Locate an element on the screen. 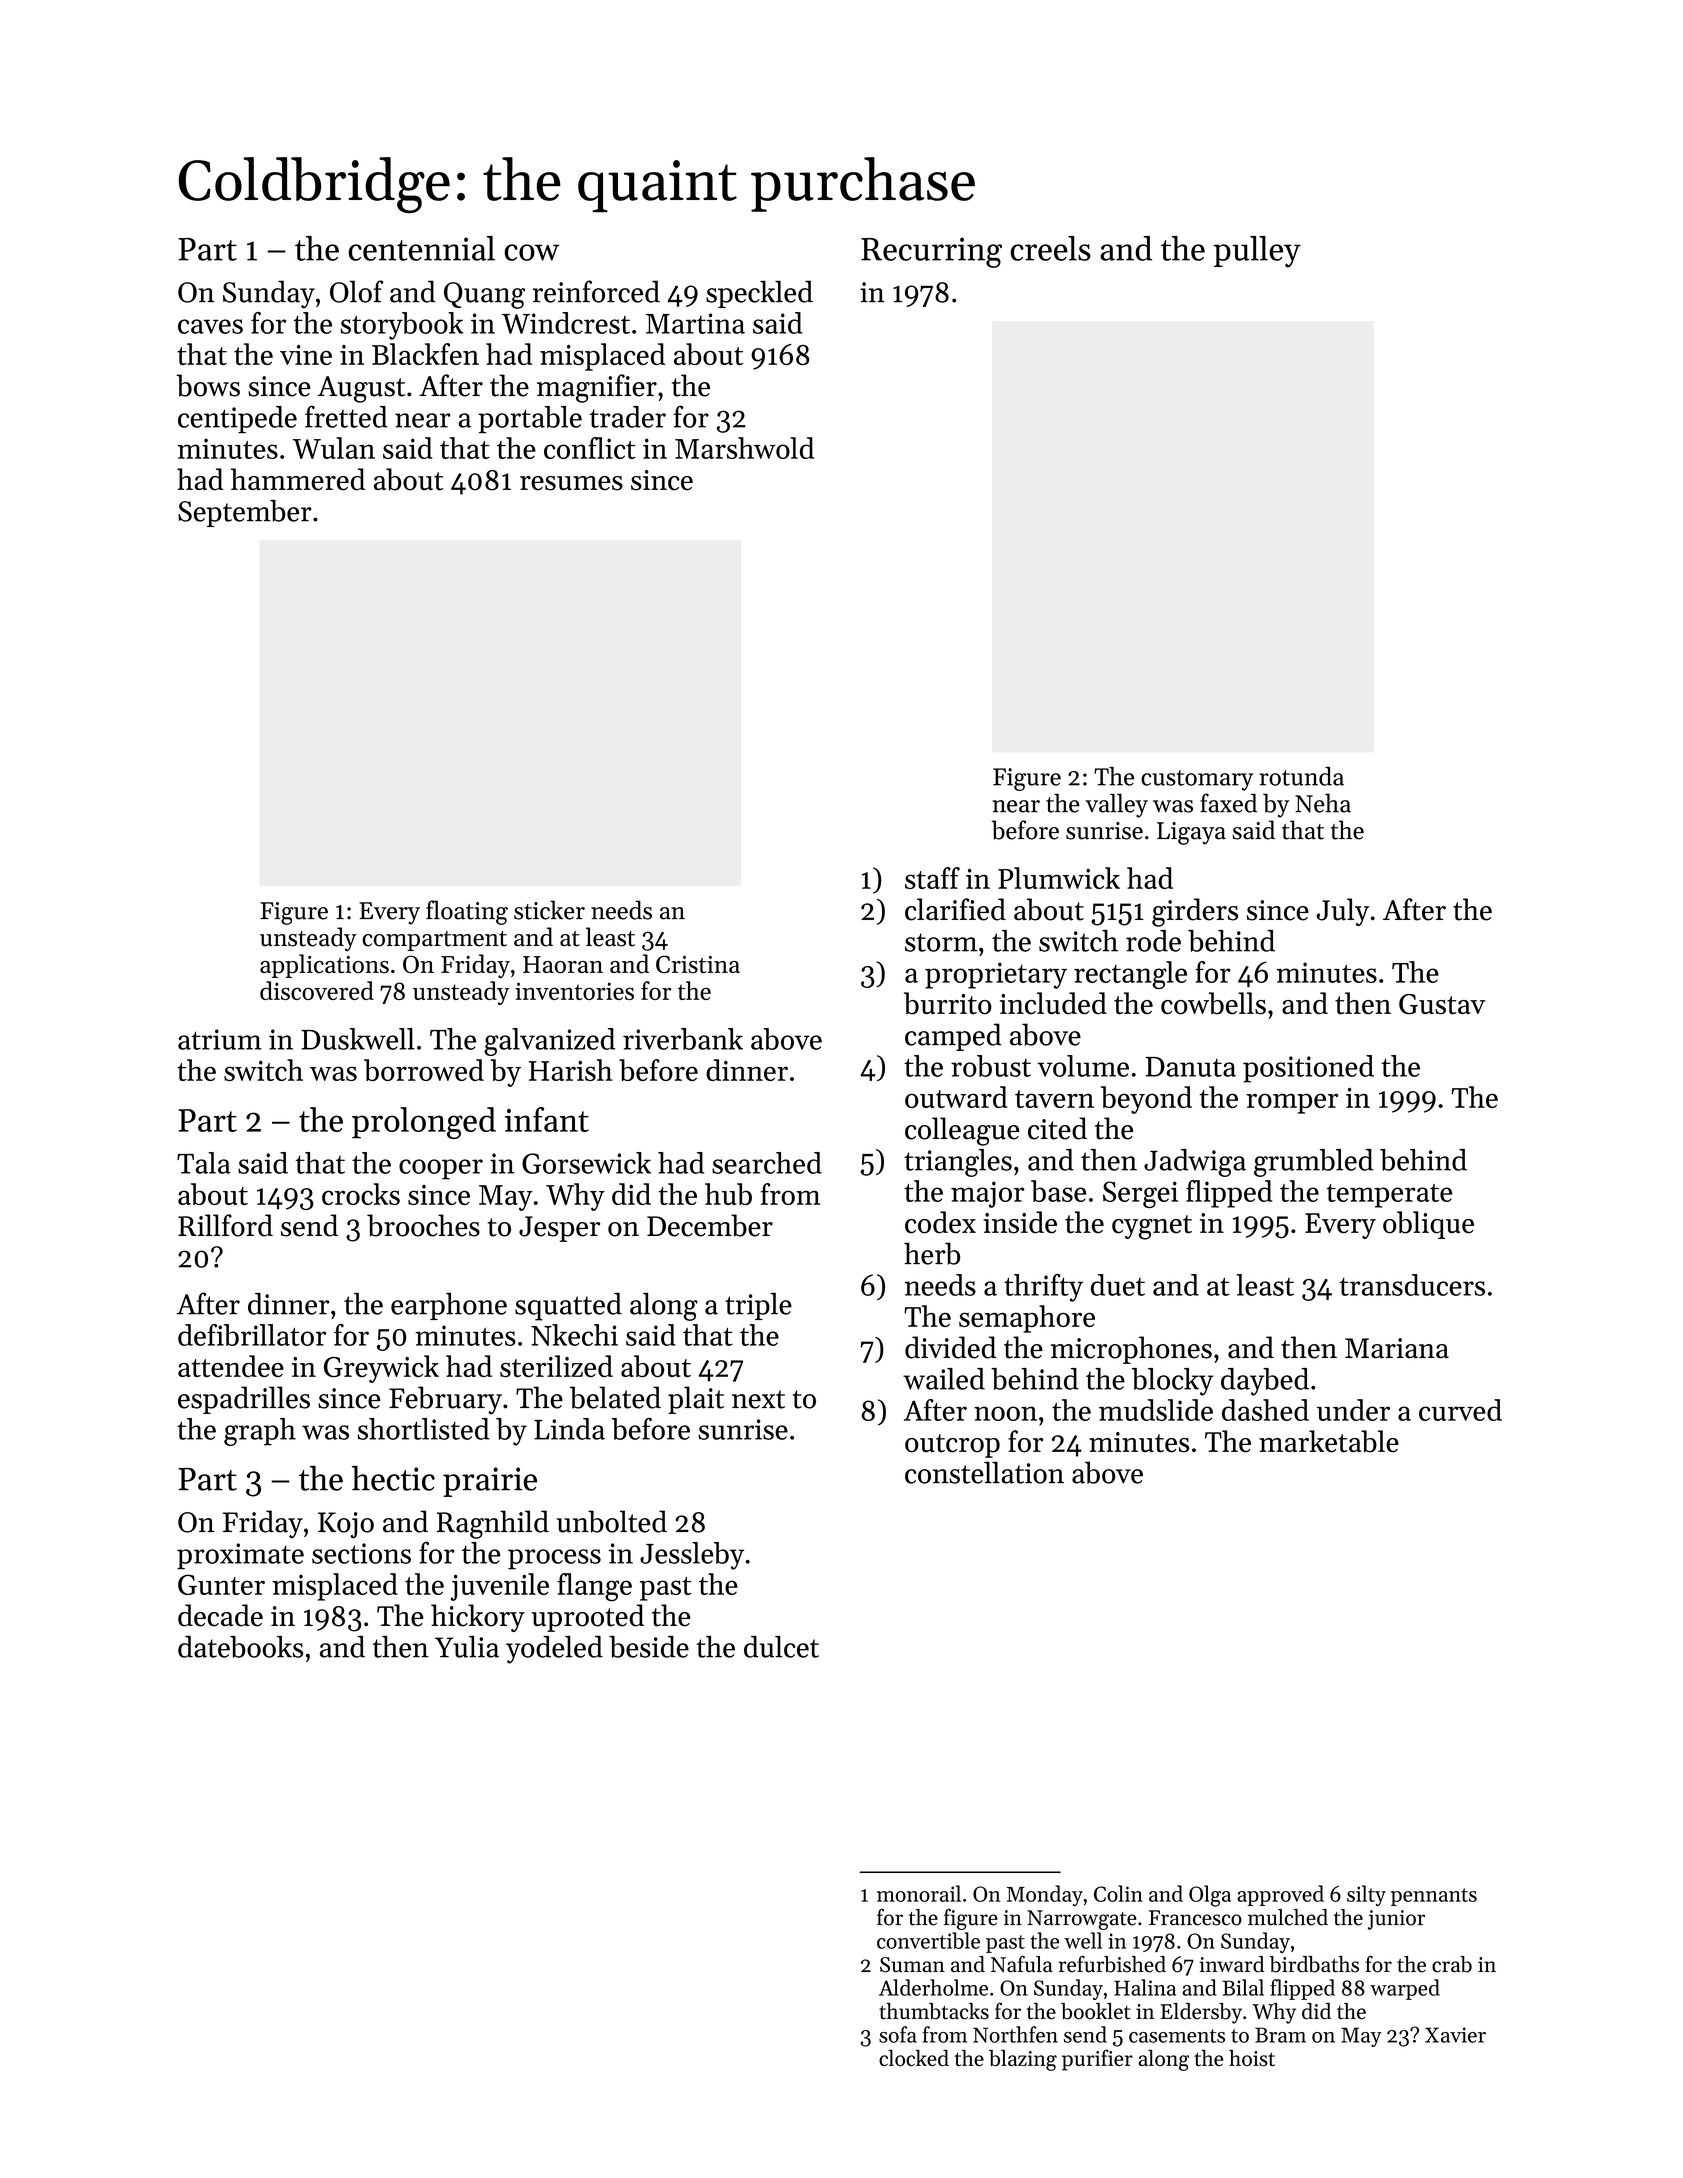 This screenshot has width=1683, height=2178. pulley is located at coordinates (1257, 252).
